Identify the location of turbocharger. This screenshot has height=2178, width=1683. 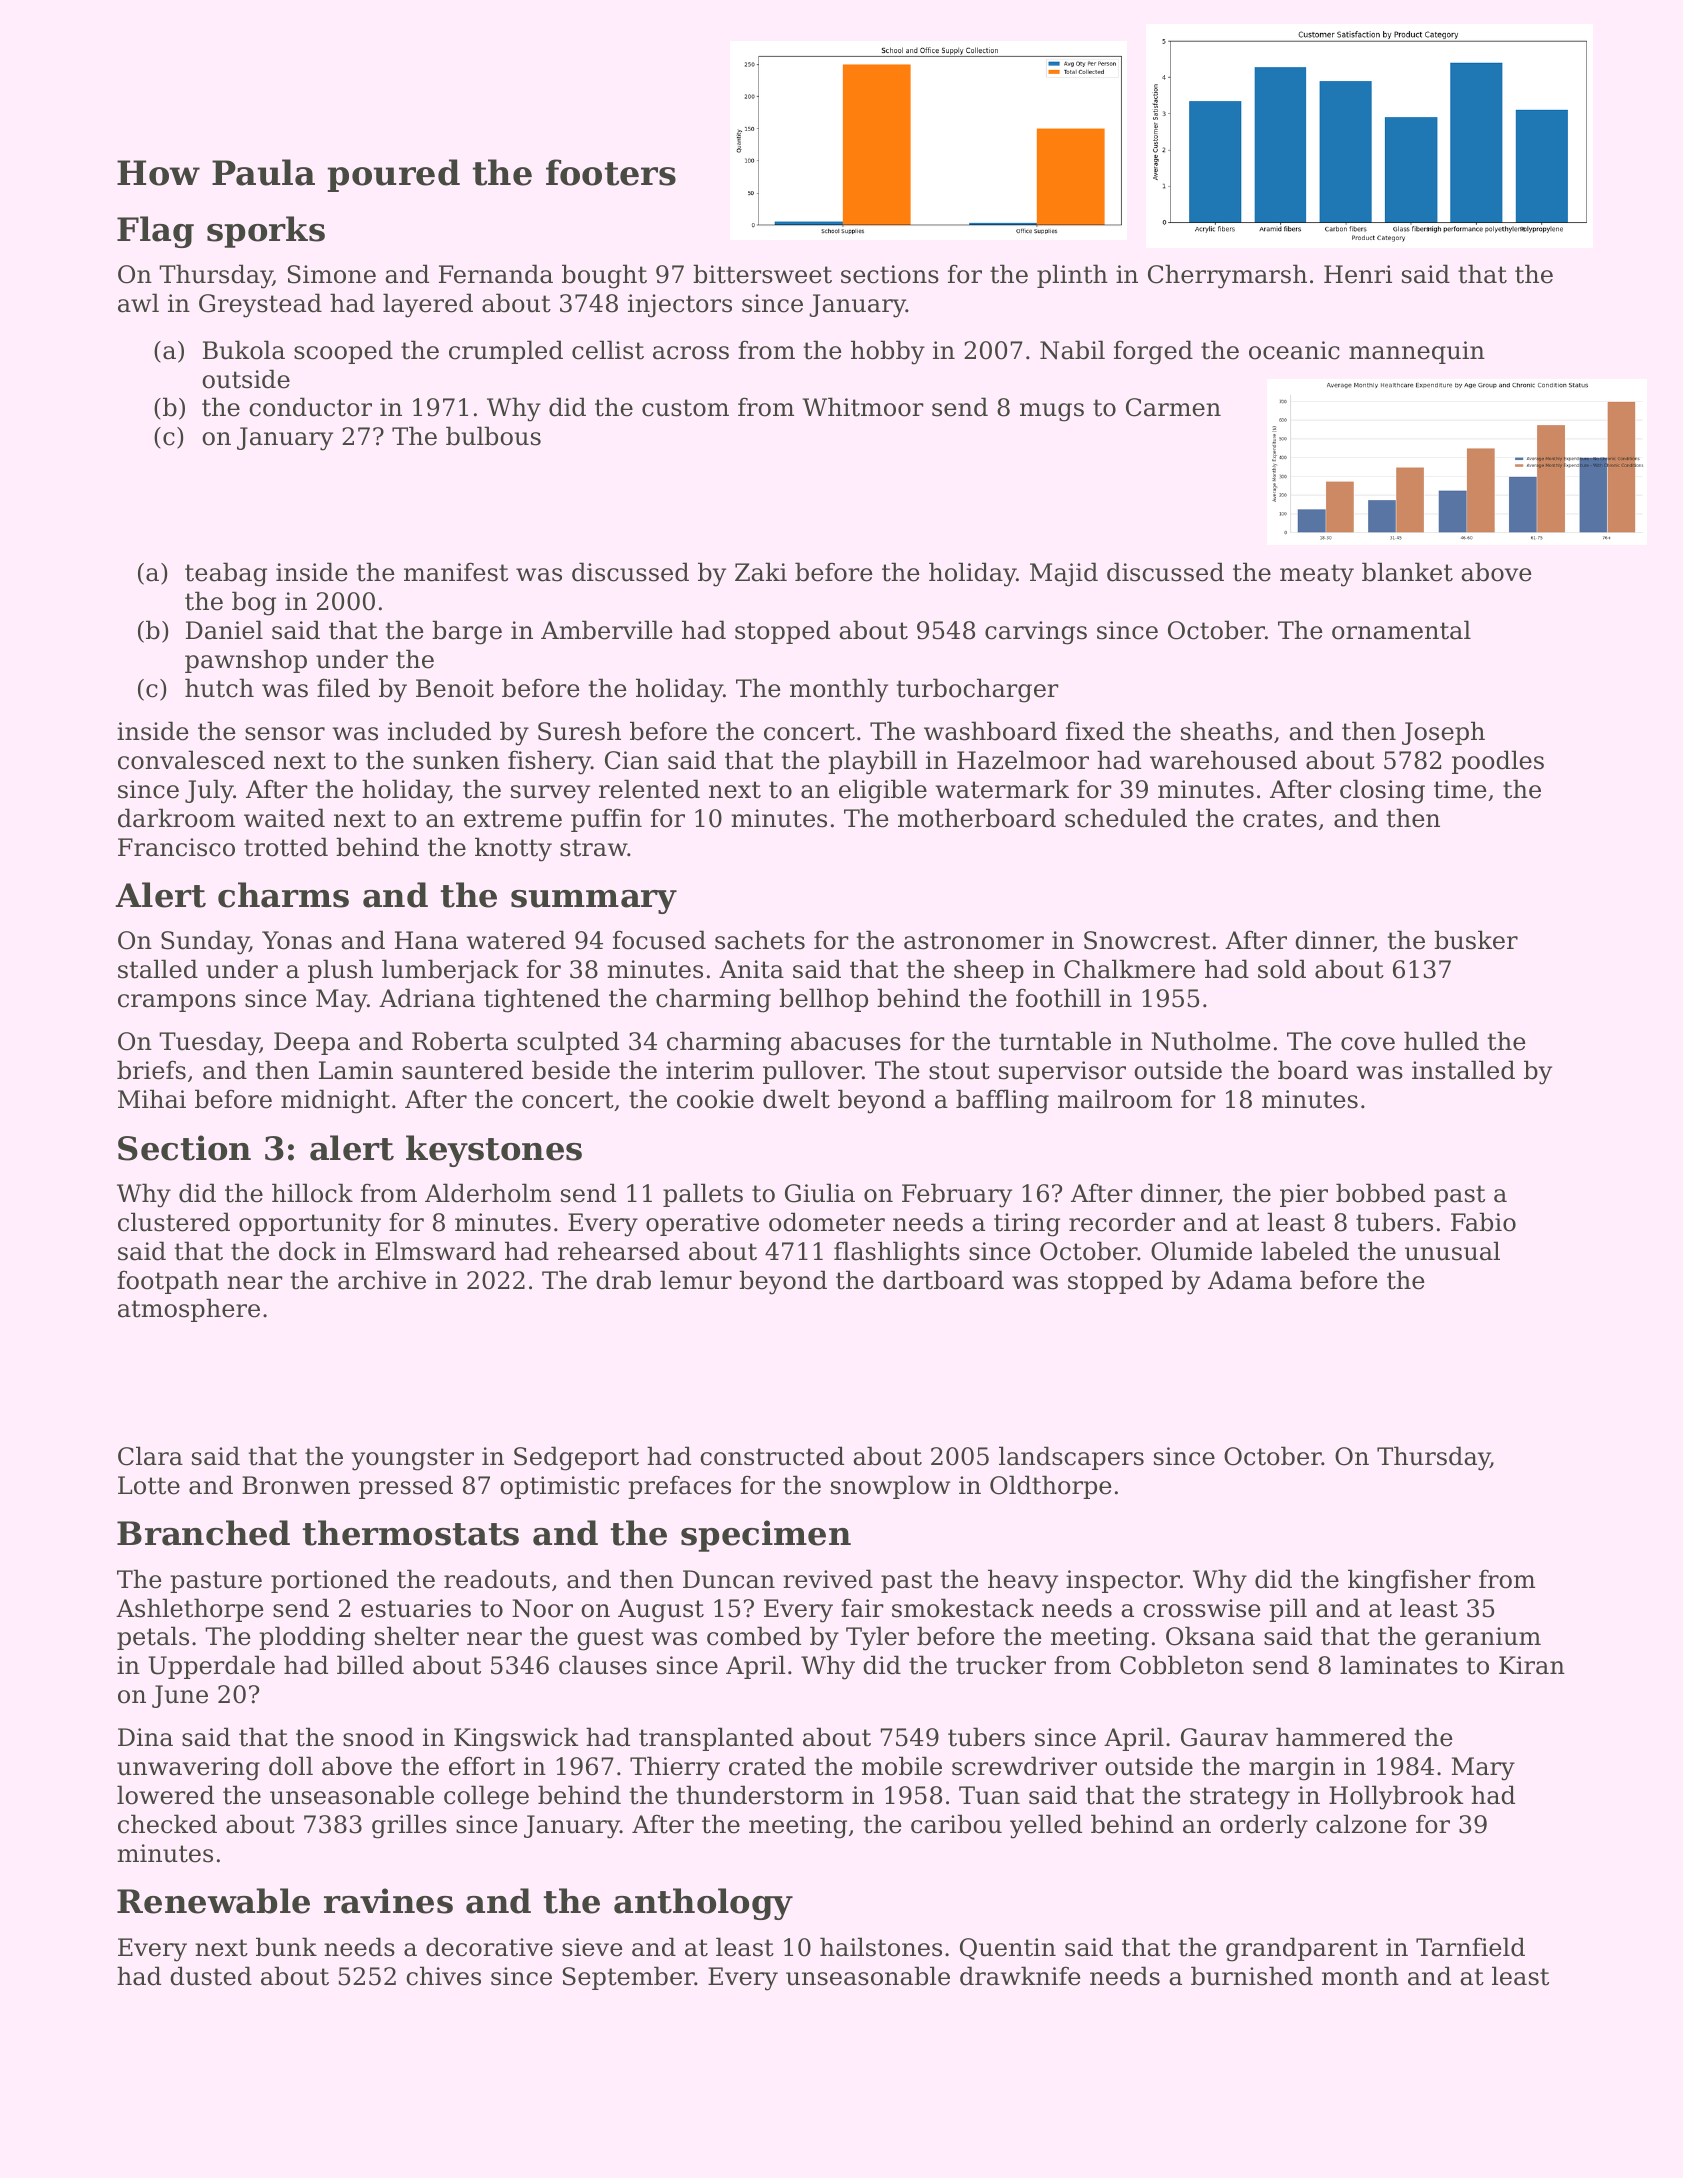
(978, 690).
